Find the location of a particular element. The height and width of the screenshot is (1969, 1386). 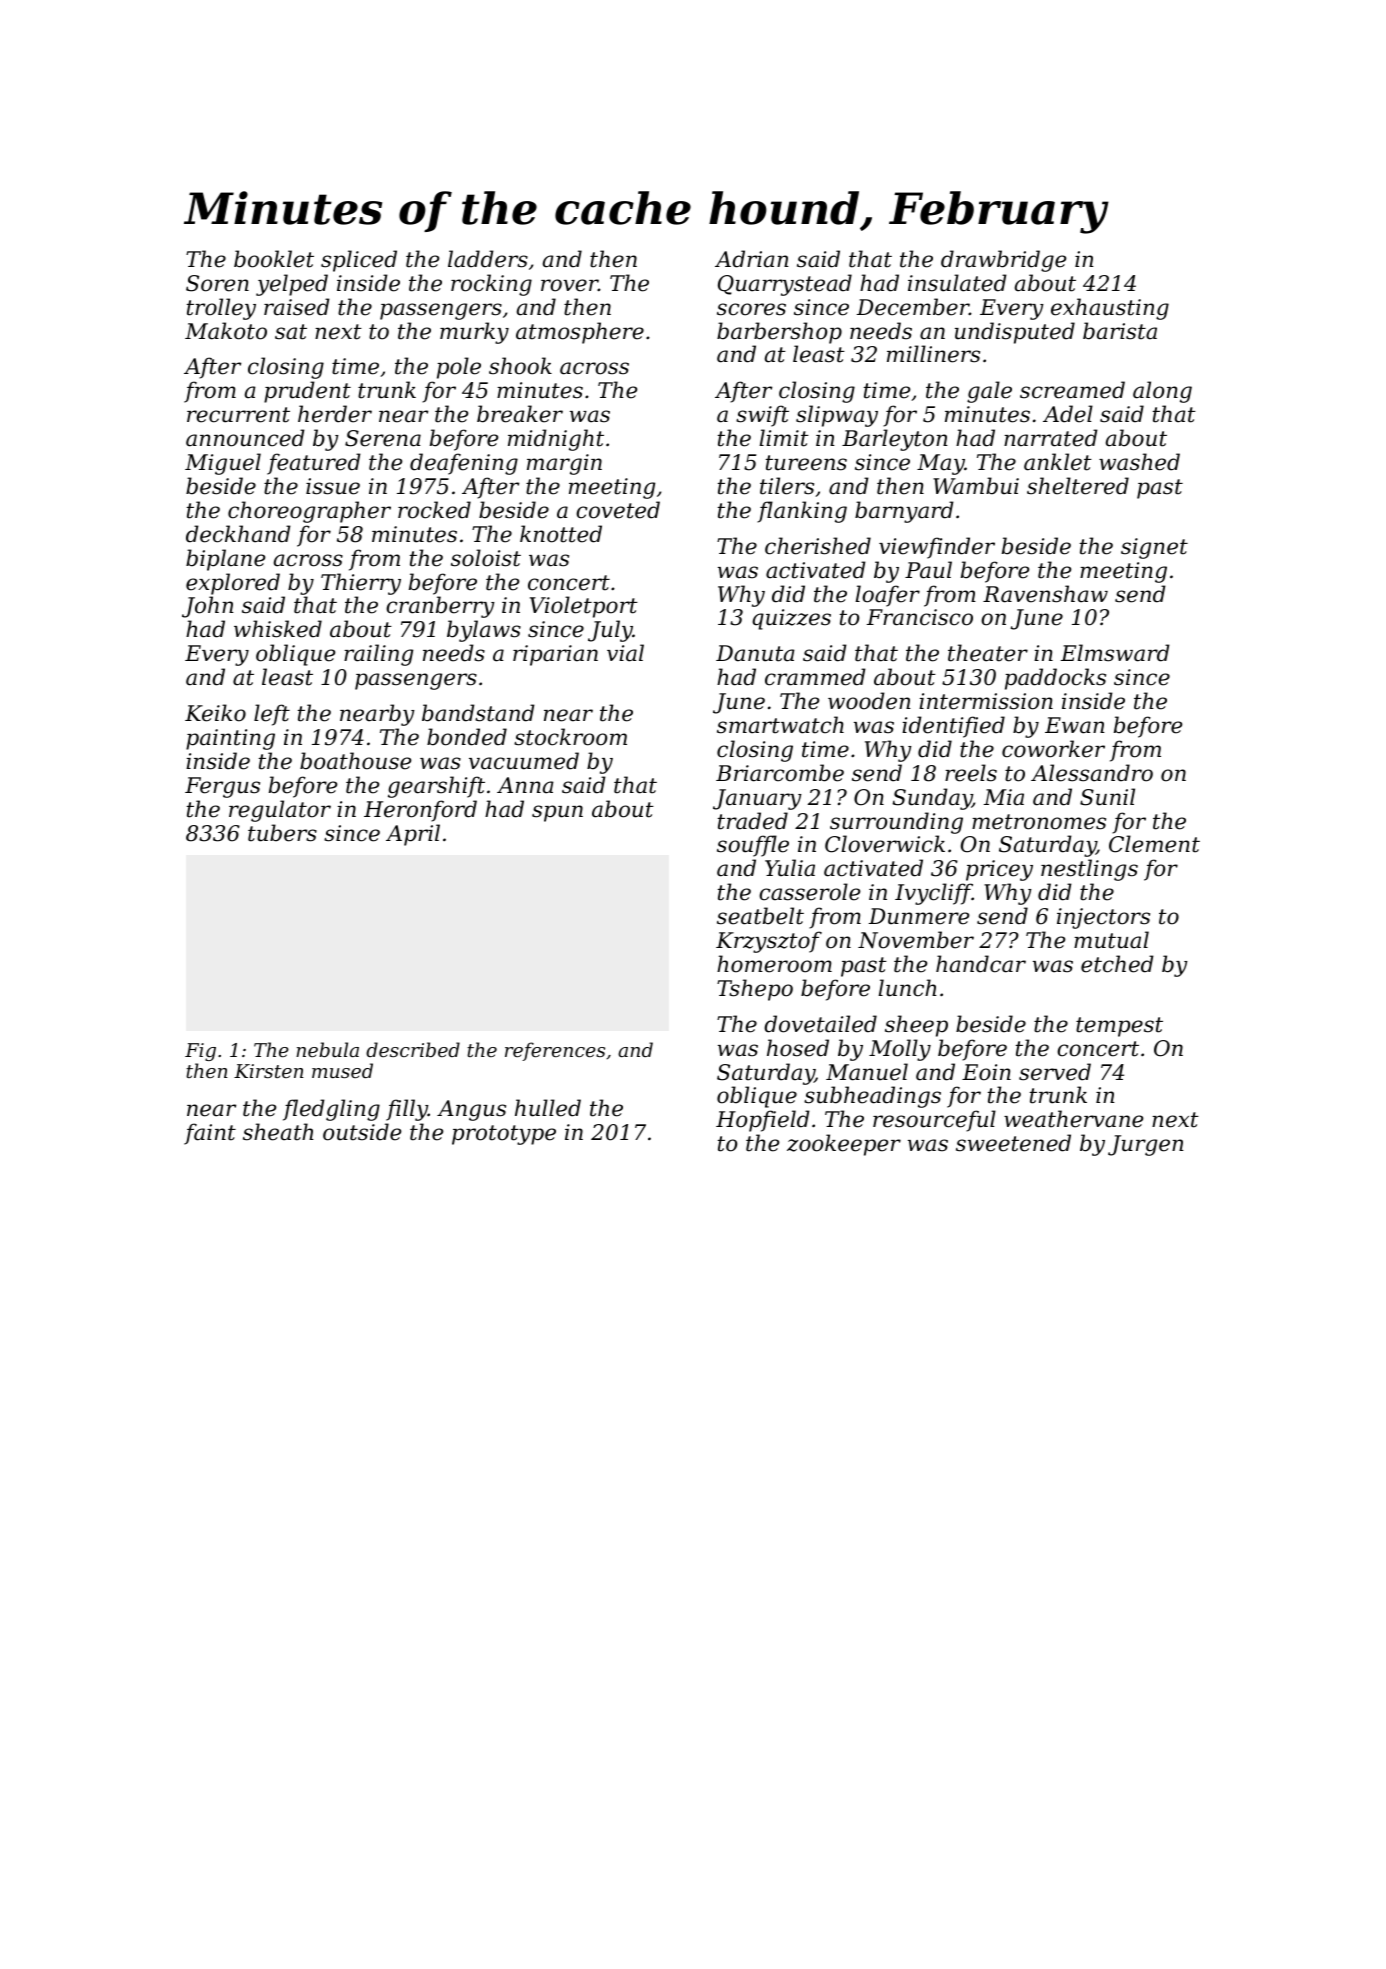

along is located at coordinates (1162, 392).
